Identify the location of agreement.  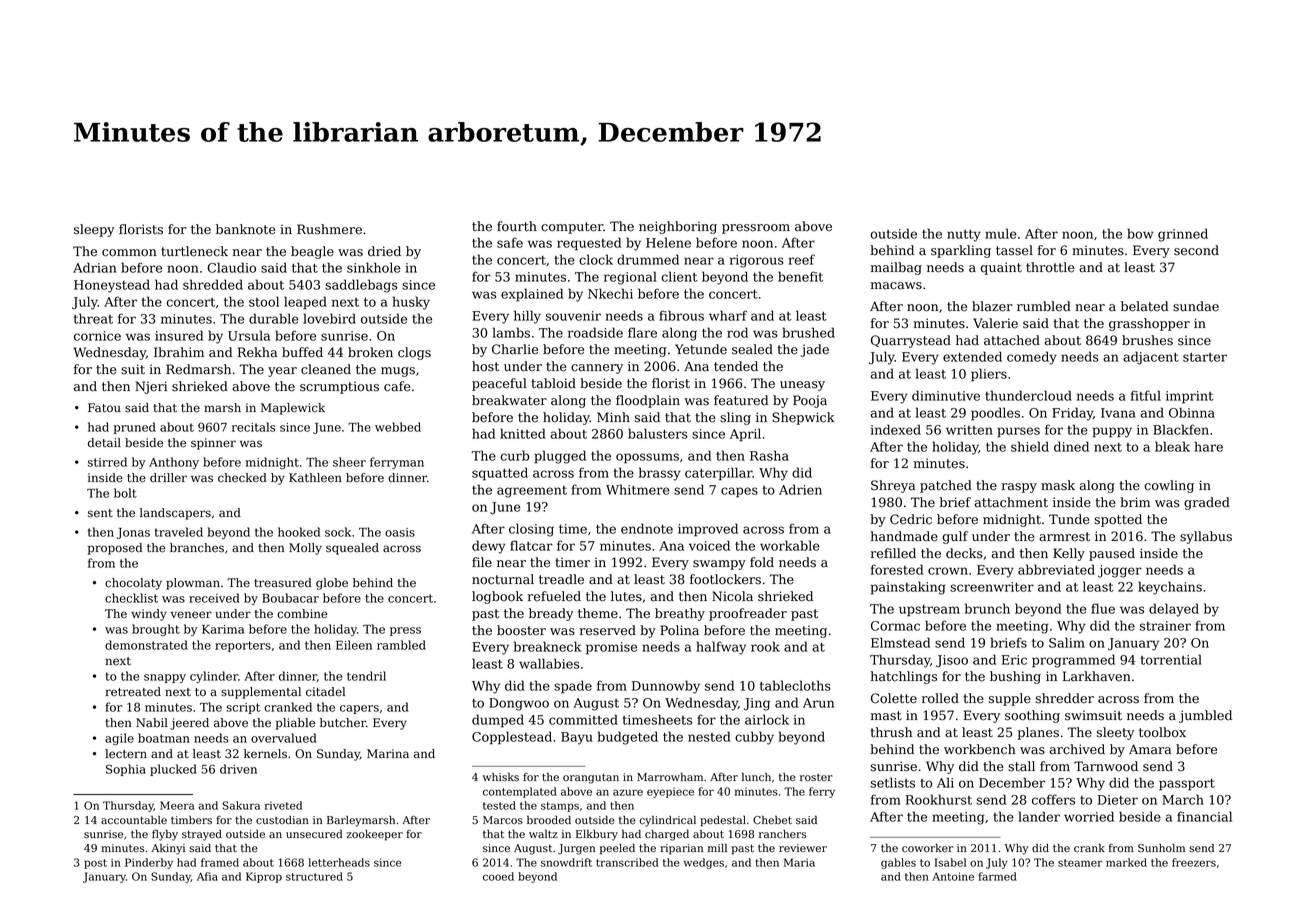
(532, 492).
